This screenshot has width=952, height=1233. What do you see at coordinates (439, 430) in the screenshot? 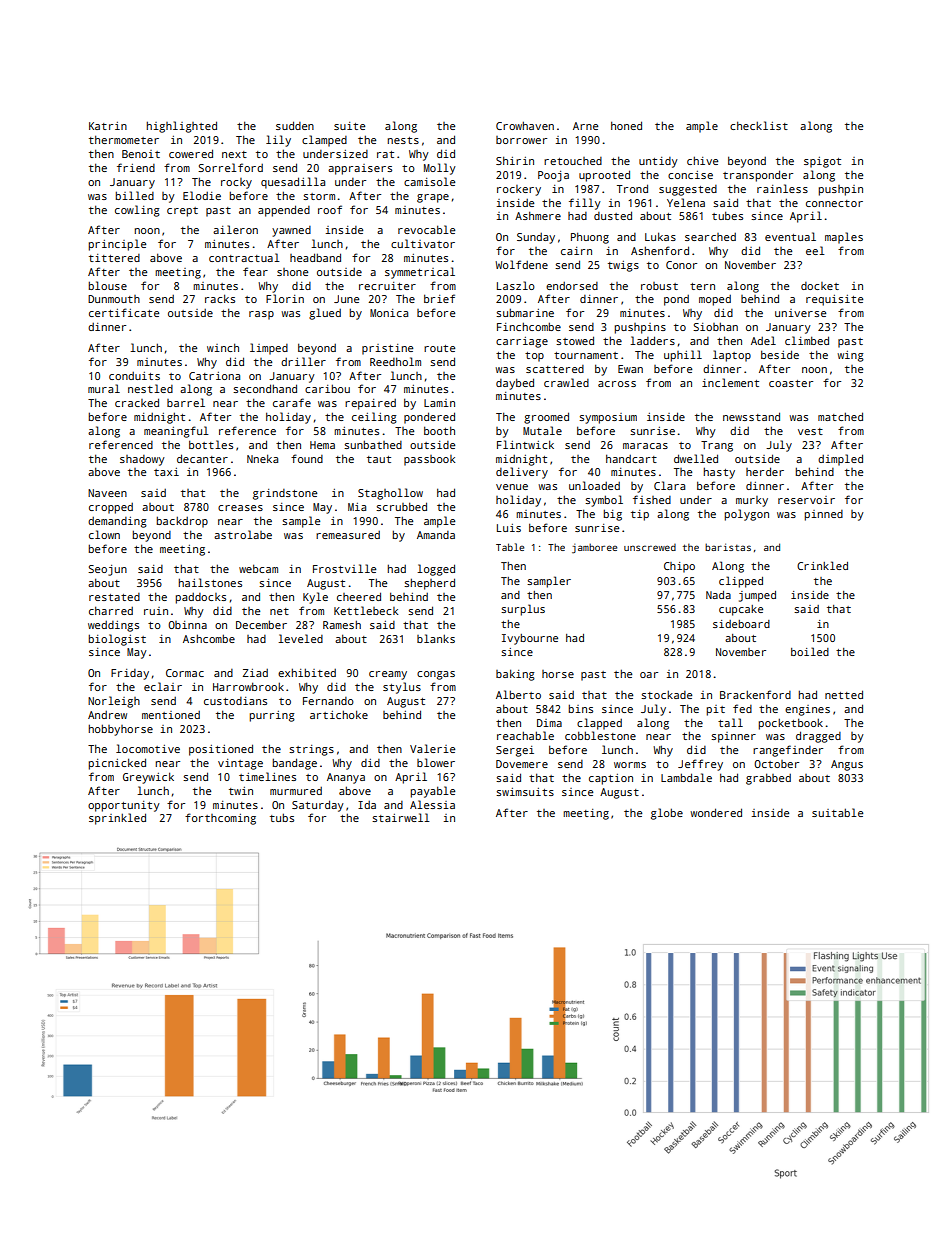
I see `booth` at bounding box center [439, 430].
